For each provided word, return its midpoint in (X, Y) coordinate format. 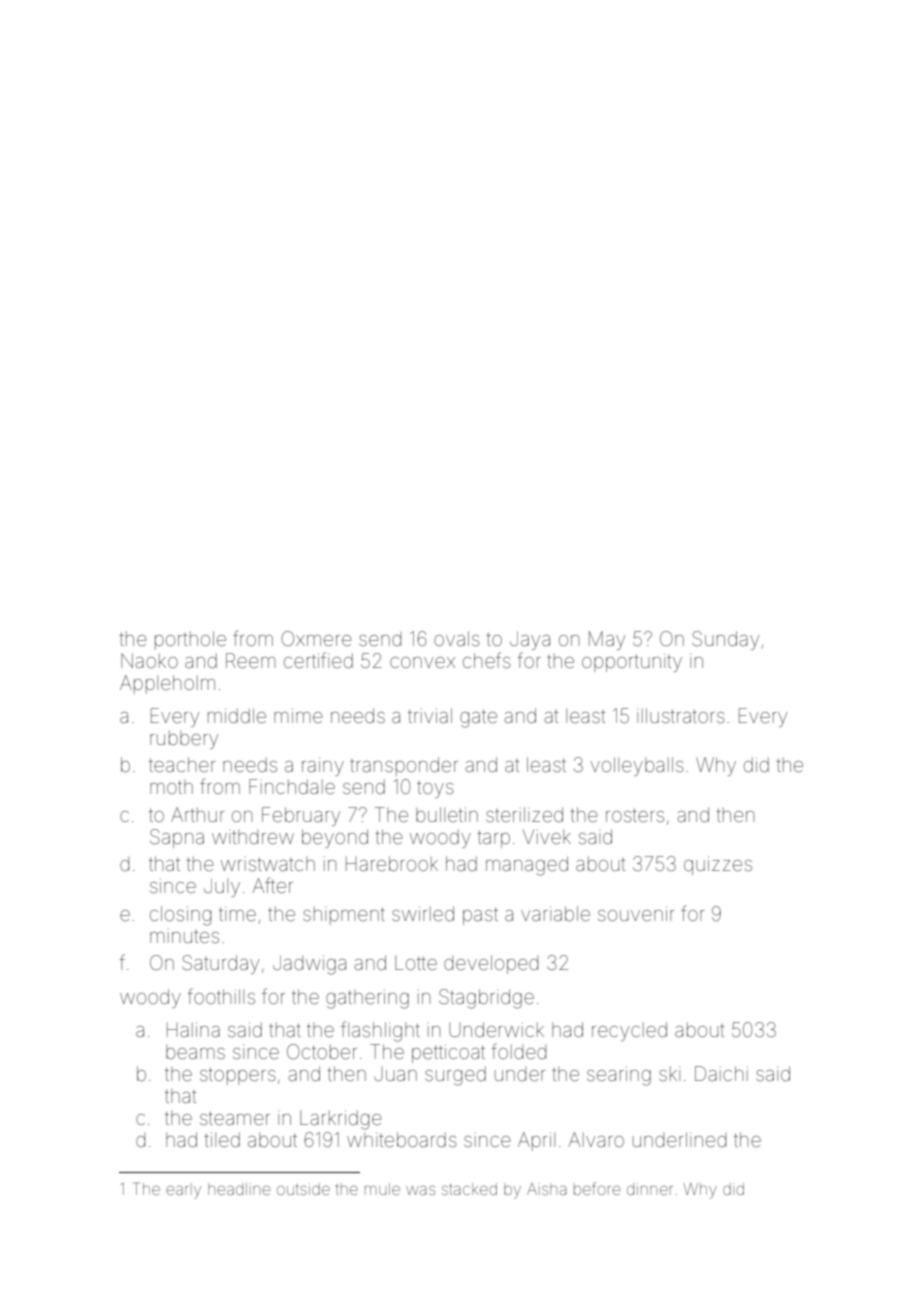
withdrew (253, 837)
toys (435, 789)
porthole (190, 640)
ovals (457, 638)
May (607, 640)
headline (239, 1189)
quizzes (718, 865)
